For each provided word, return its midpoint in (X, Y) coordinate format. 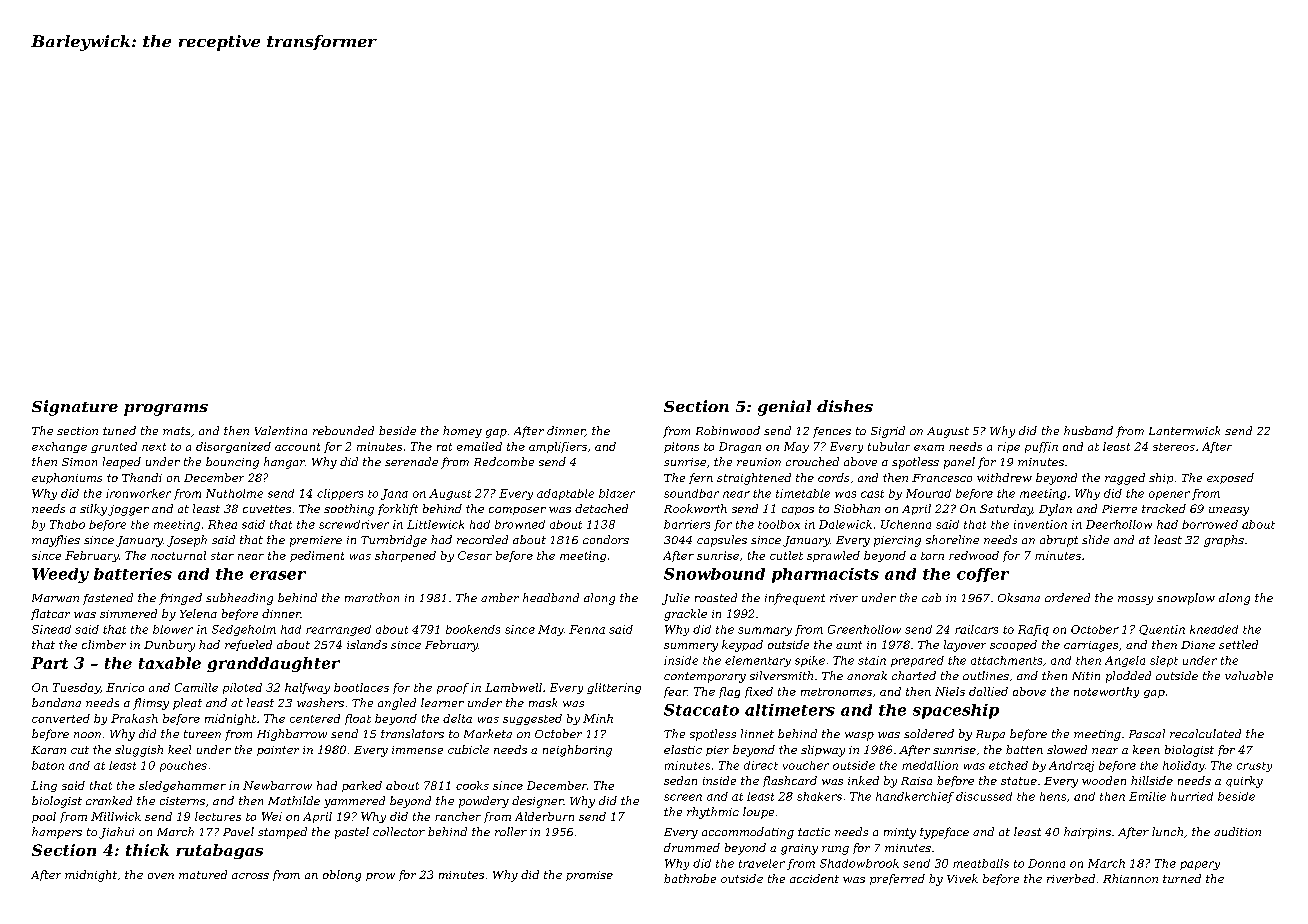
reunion (759, 462)
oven (161, 876)
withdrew (1004, 477)
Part (49, 663)
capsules (722, 541)
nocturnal (178, 555)
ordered (1067, 597)
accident (814, 878)
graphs (1224, 541)
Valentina (281, 430)
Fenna (587, 629)
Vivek (962, 878)
